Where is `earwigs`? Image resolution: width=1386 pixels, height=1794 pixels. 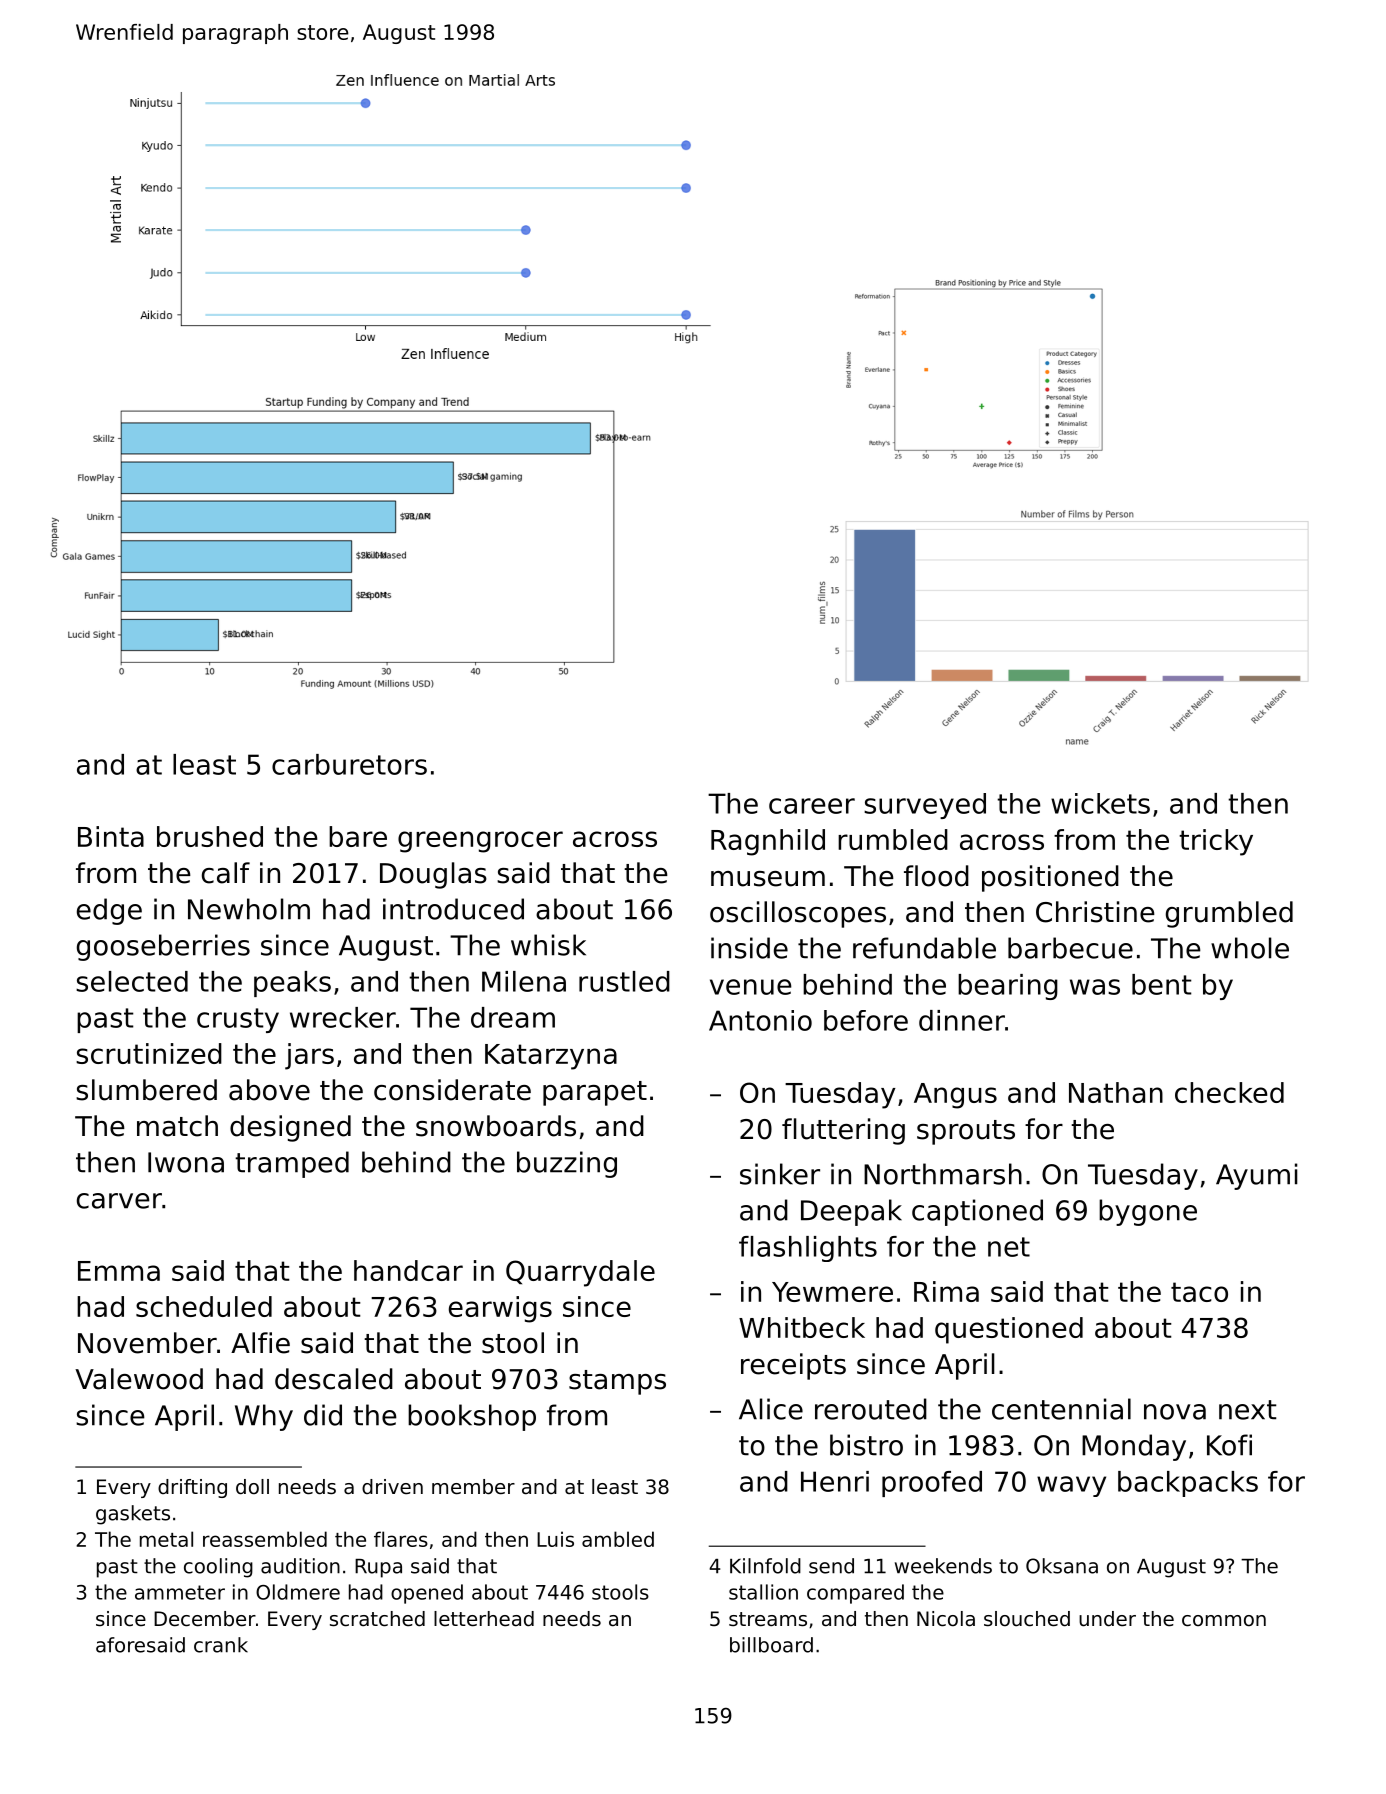 earwigs is located at coordinates (500, 1309).
